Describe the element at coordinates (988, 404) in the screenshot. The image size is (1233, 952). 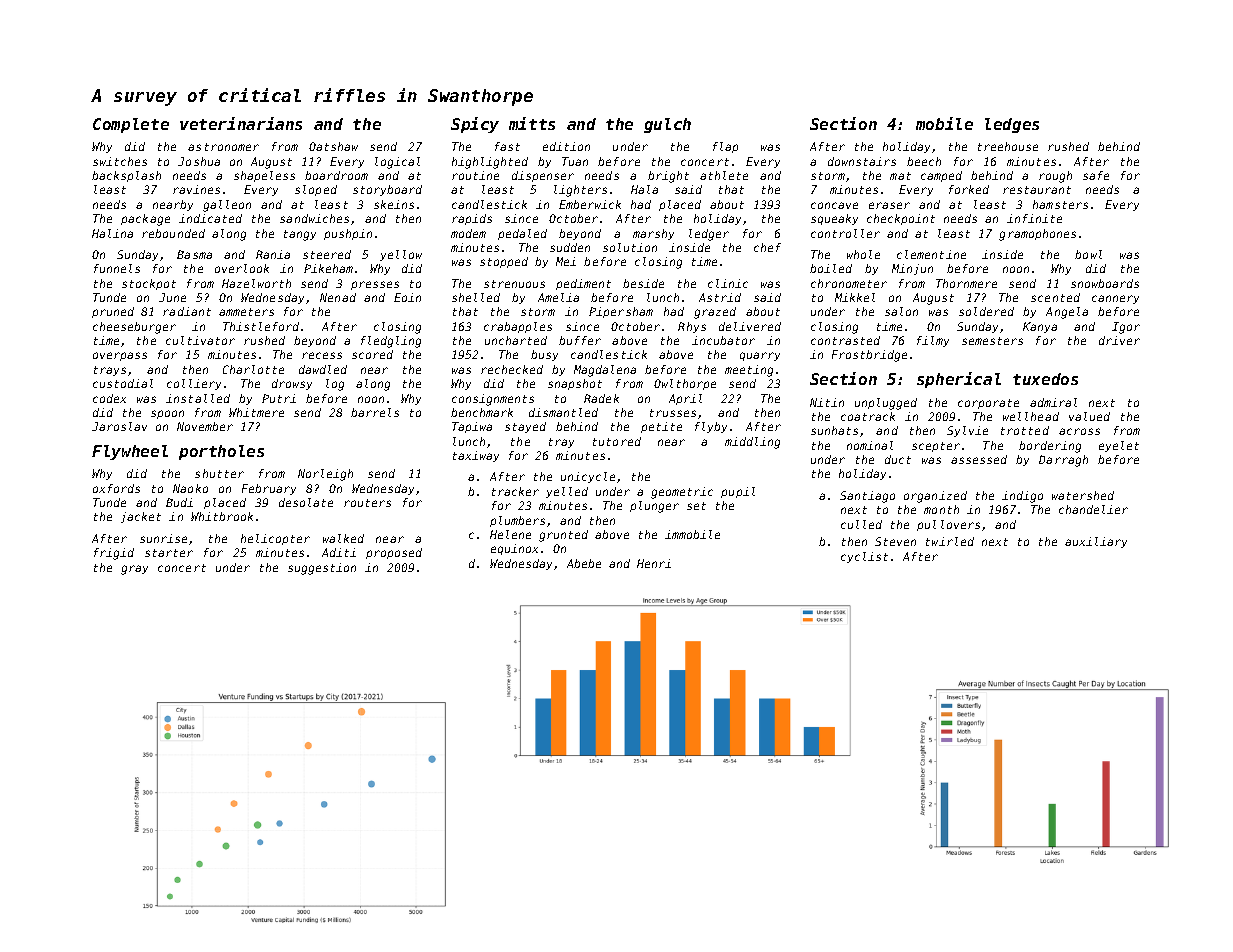
I see `corporate` at that location.
